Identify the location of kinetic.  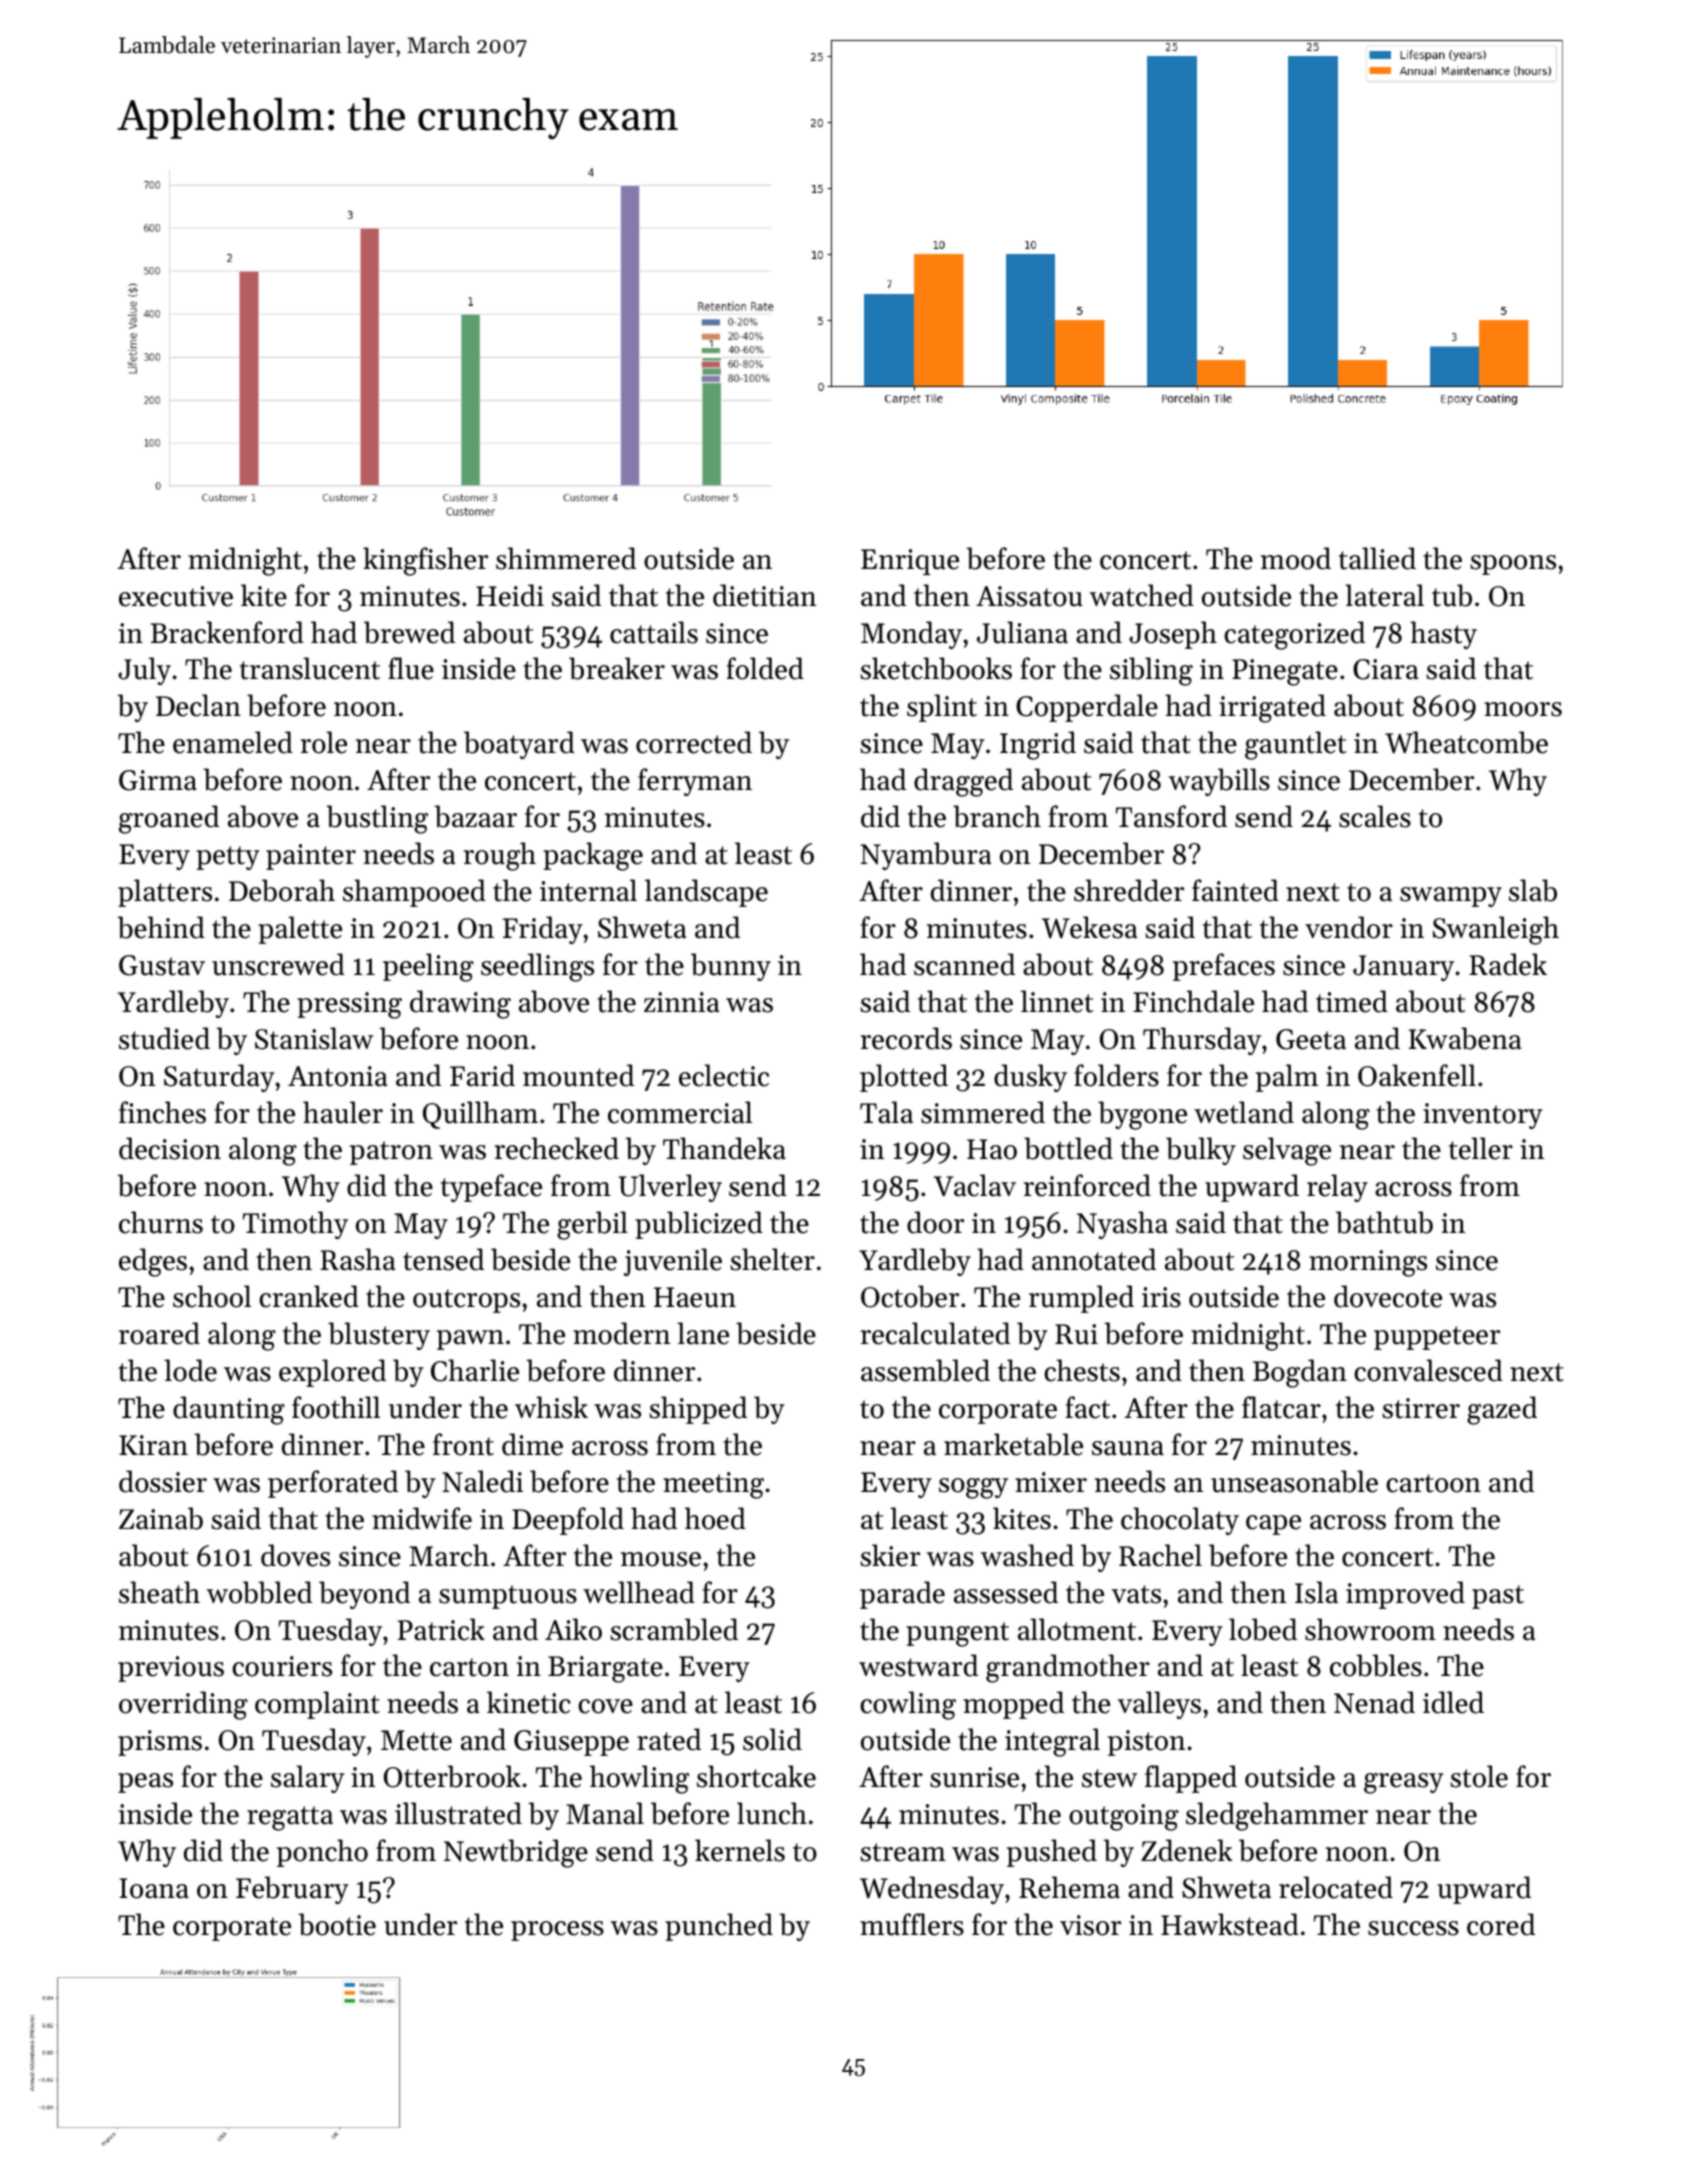
(529, 1702).
